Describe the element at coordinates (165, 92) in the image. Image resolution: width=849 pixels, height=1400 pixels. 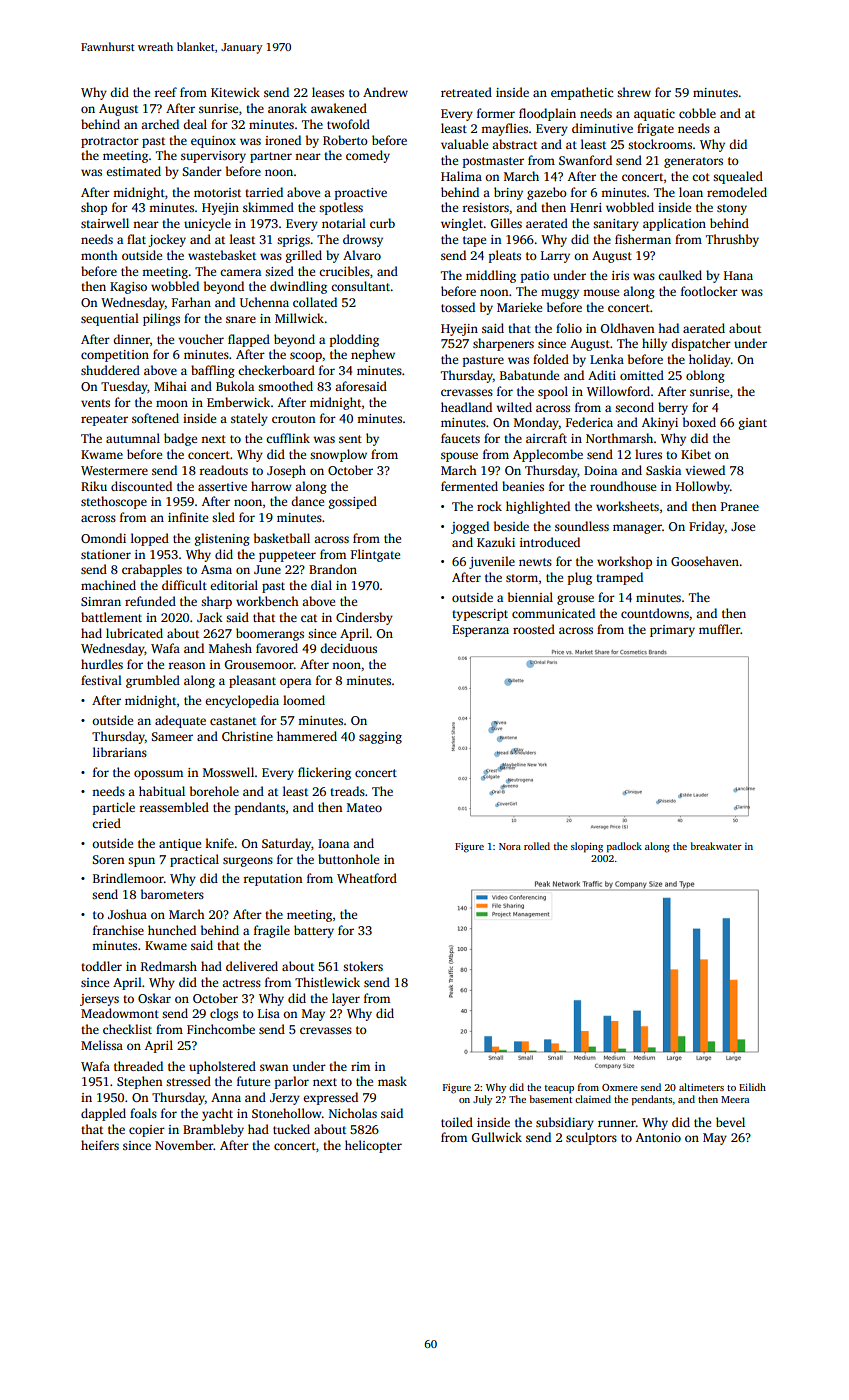
I see `reef` at that location.
